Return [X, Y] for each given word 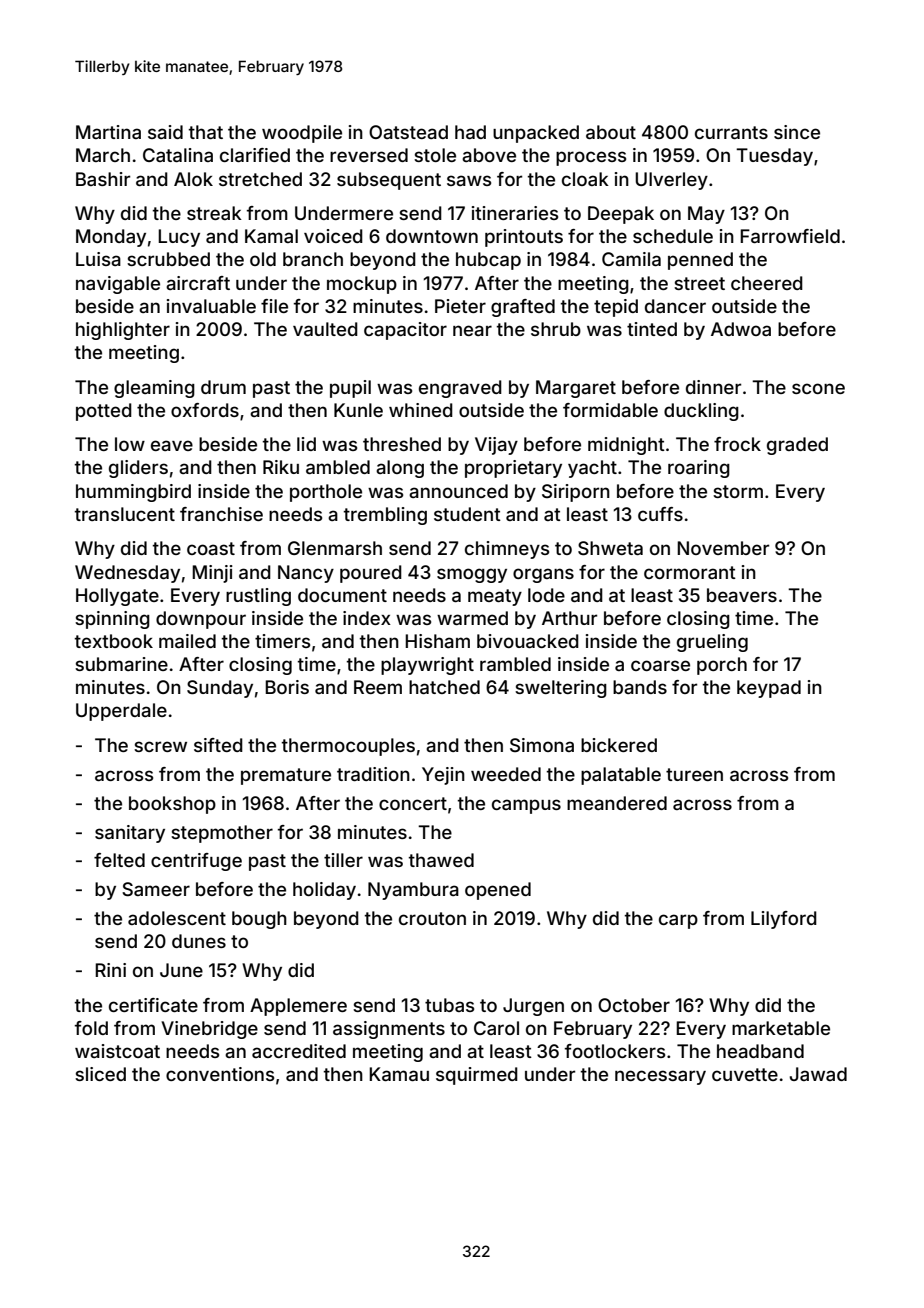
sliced [100, 1074]
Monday [111, 238]
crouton [432, 918]
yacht [592, 469]
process [591, 158]
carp [678, 921]
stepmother [222, 834]
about [611, 132]
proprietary [513, 469]
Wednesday [127, 574]
